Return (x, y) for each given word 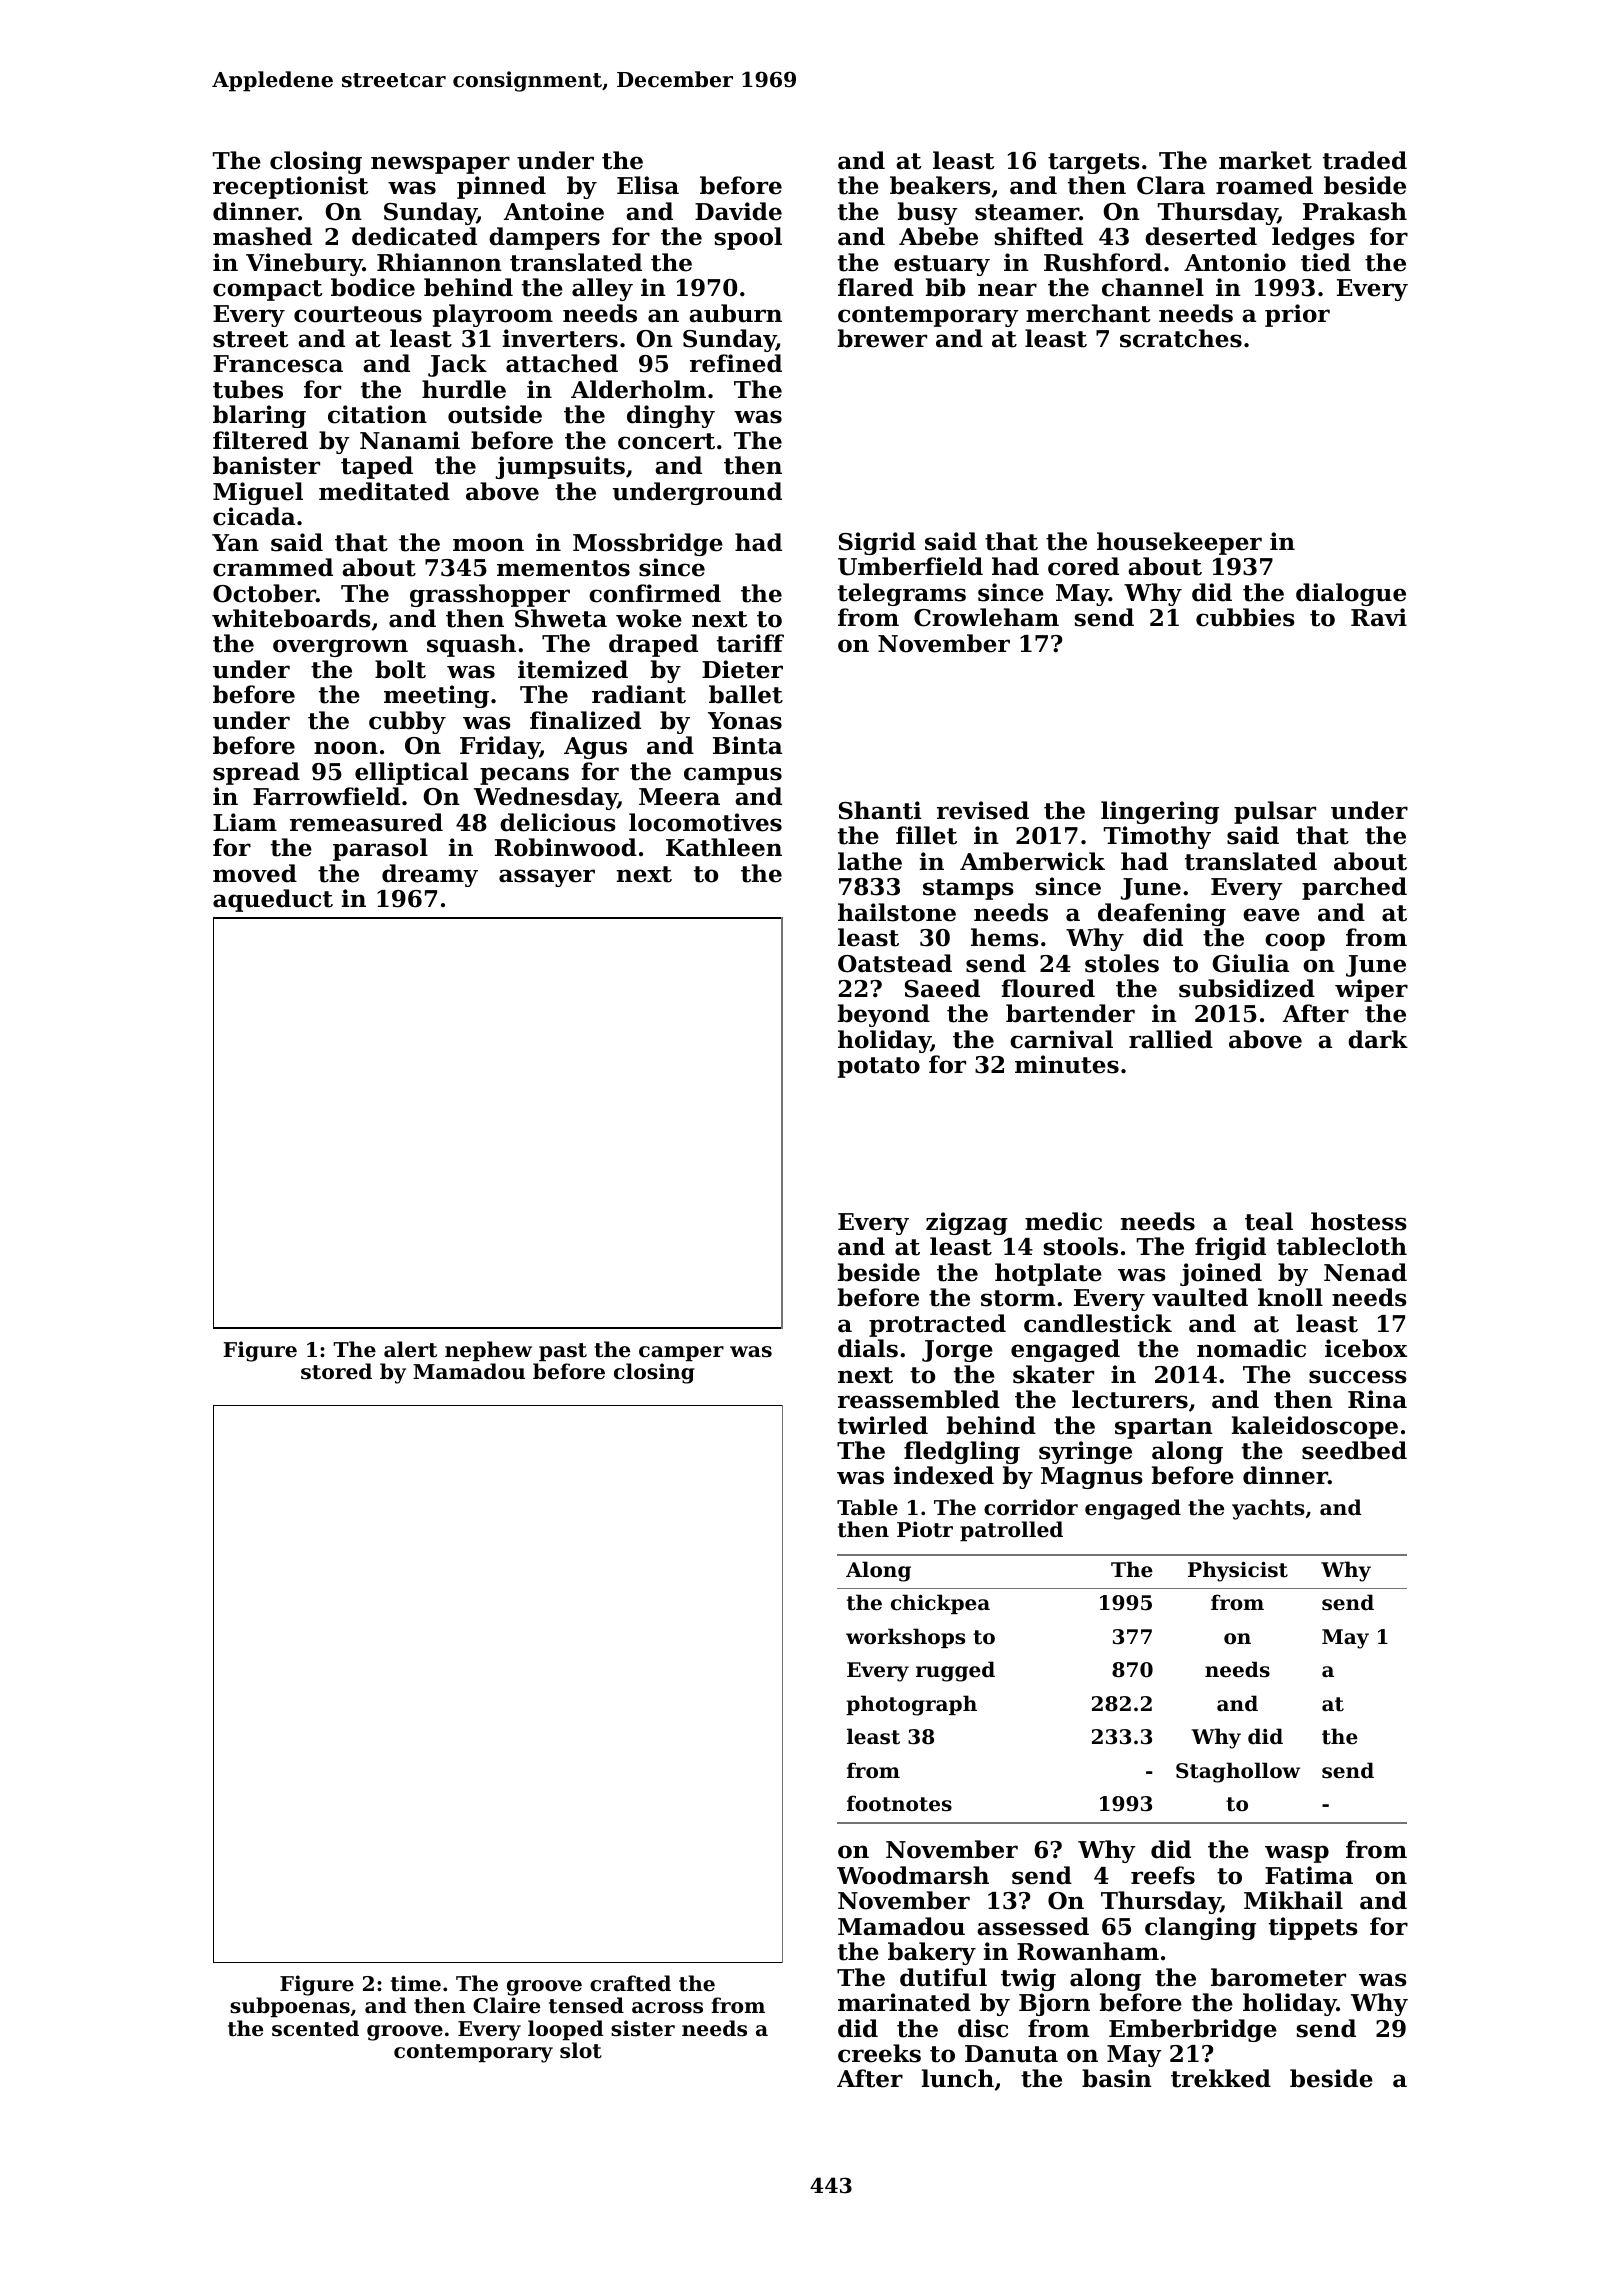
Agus (595, 748)
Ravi (1379, 617)
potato (879, 1067)
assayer (547, 878)
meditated (384, 491)
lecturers (1130, 1399)
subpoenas (290, 2007)
